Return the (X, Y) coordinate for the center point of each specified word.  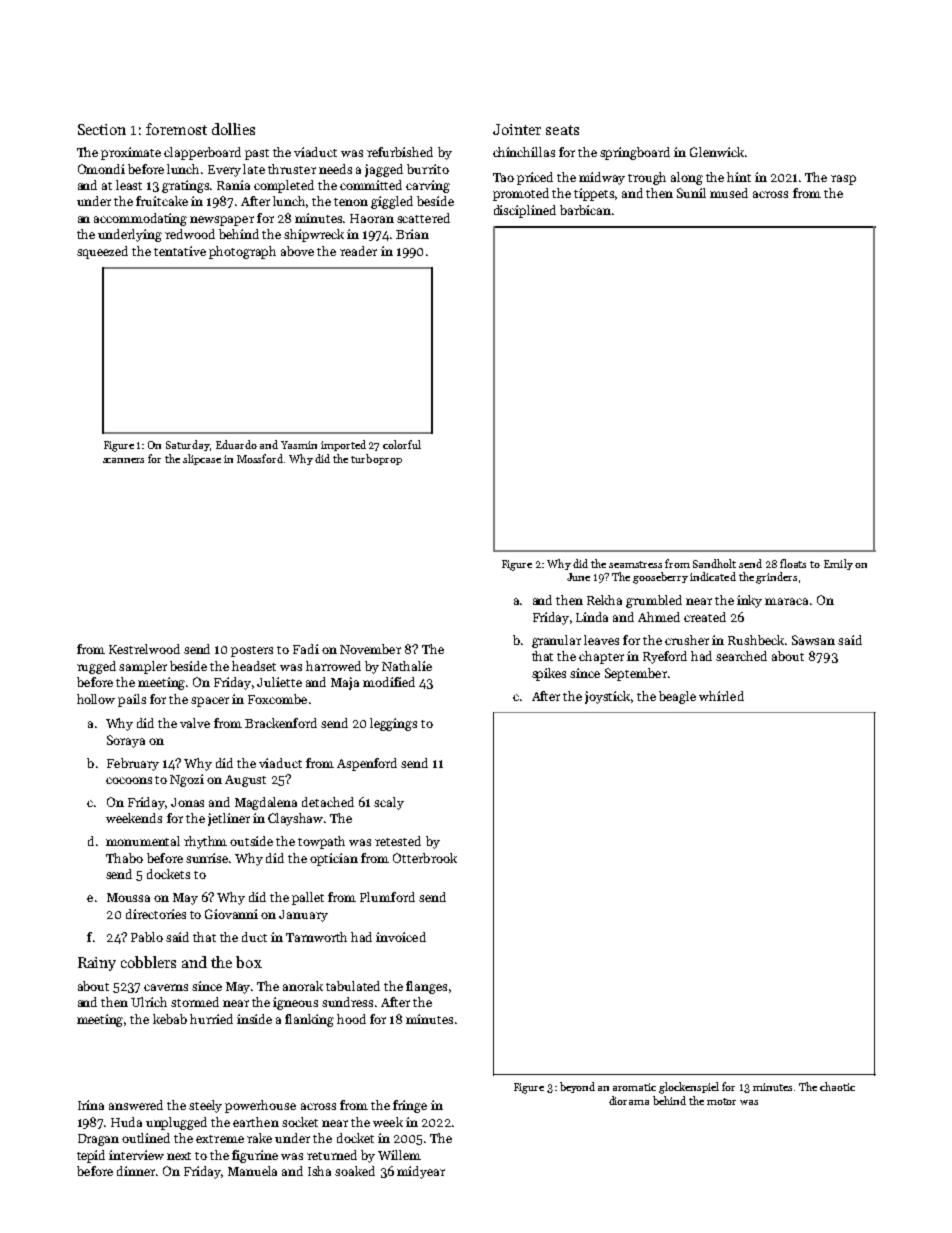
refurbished (400, 152)
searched (741, 656)
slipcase (202, 459)
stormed (195, 1002)
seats (562, 130)
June (578, 577)
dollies (233, 129)
